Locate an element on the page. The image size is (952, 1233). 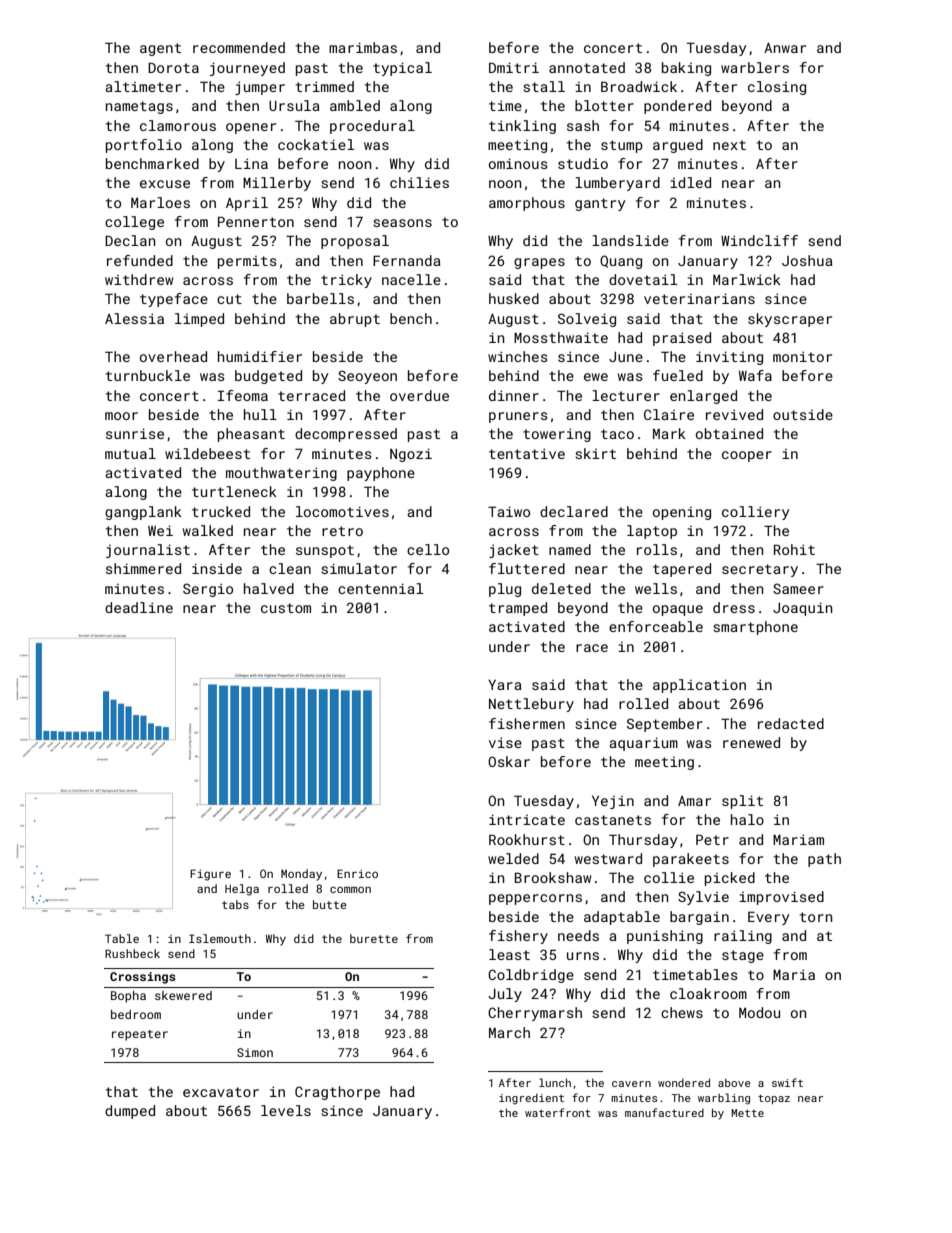
closing is located at coordinates (777, 88).
